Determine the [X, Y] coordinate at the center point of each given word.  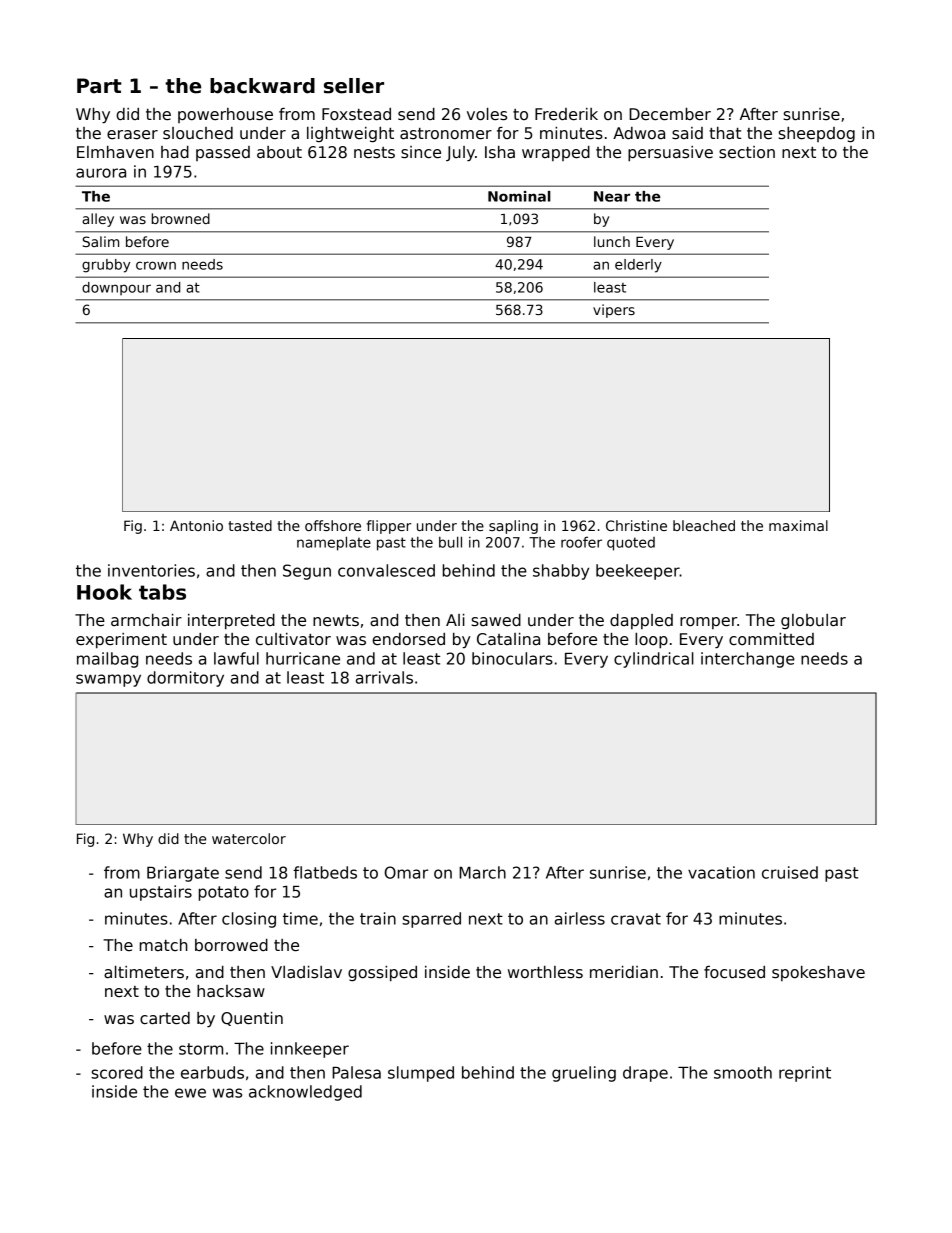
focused [734, 972]
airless [580, 918]
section [747, 152]
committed [771, 639]
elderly [638, 266]
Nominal [519, 196]
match [164, 945]
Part [99, 86]
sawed [496, 620]
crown [156, 265]
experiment [121, 640]
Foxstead [356, 114]
